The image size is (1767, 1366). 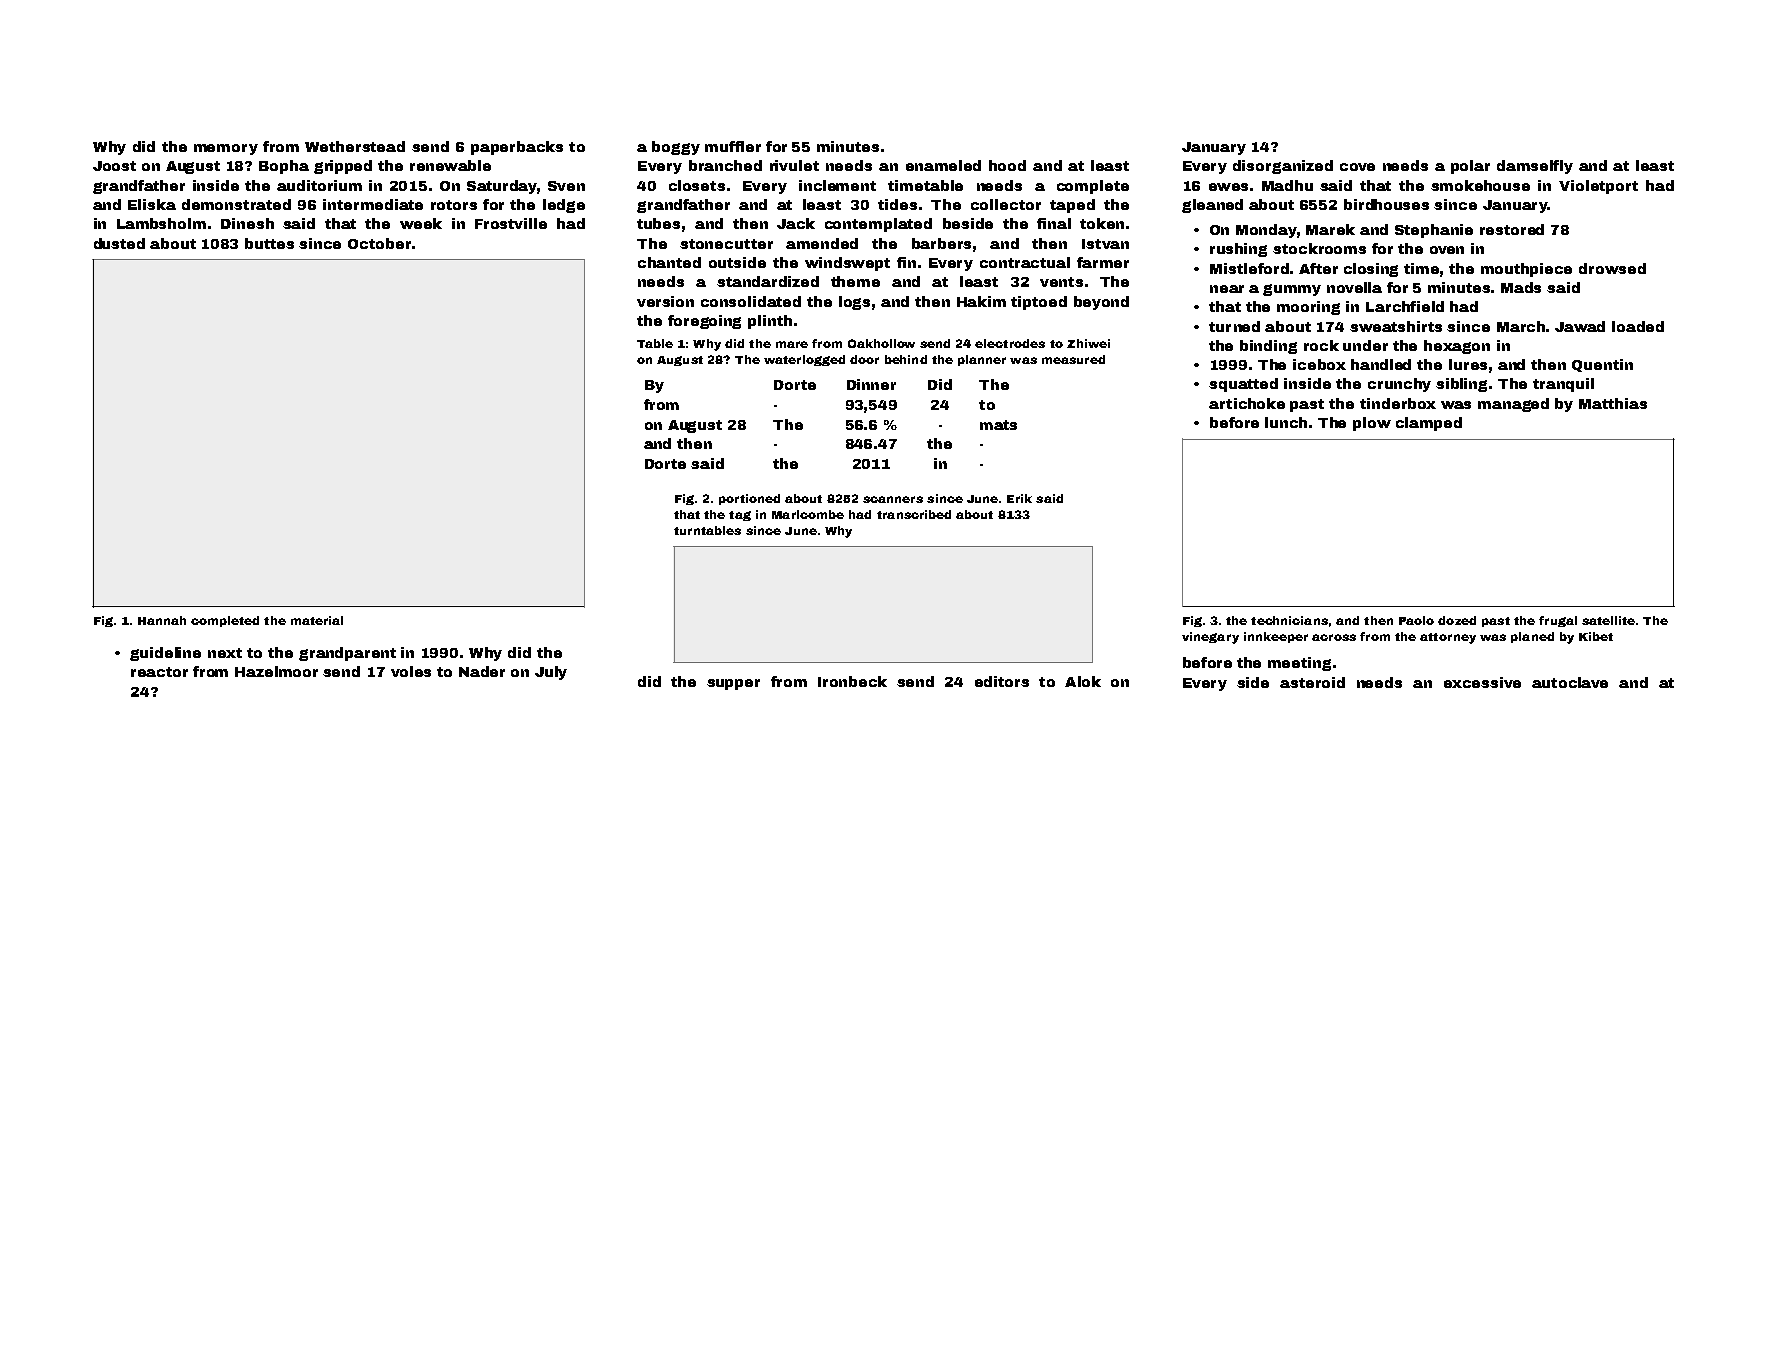 I want to click on reactor, so click(x=159, y=672).
